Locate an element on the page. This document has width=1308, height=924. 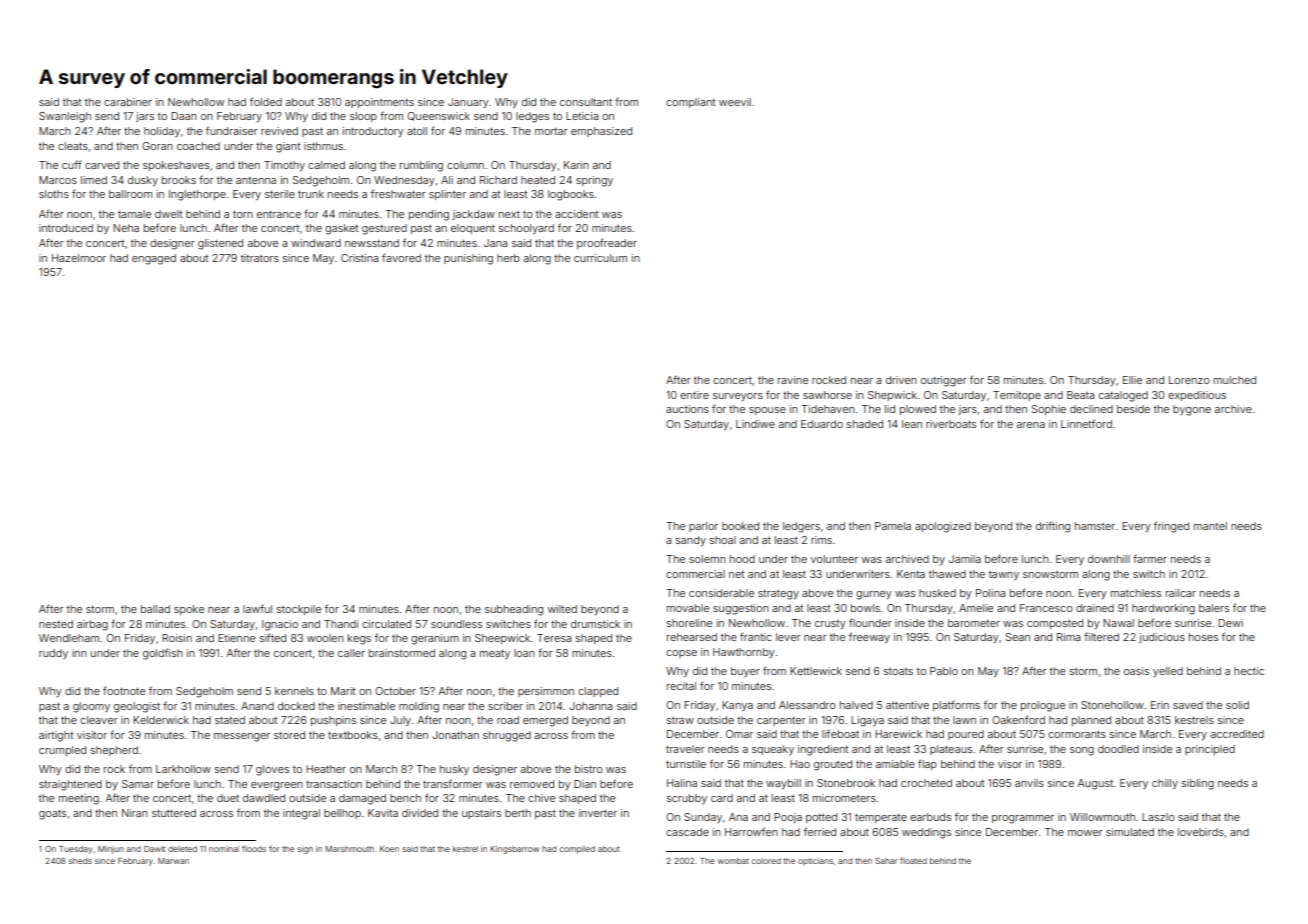
circulated is located at coordinates (386, 624).
